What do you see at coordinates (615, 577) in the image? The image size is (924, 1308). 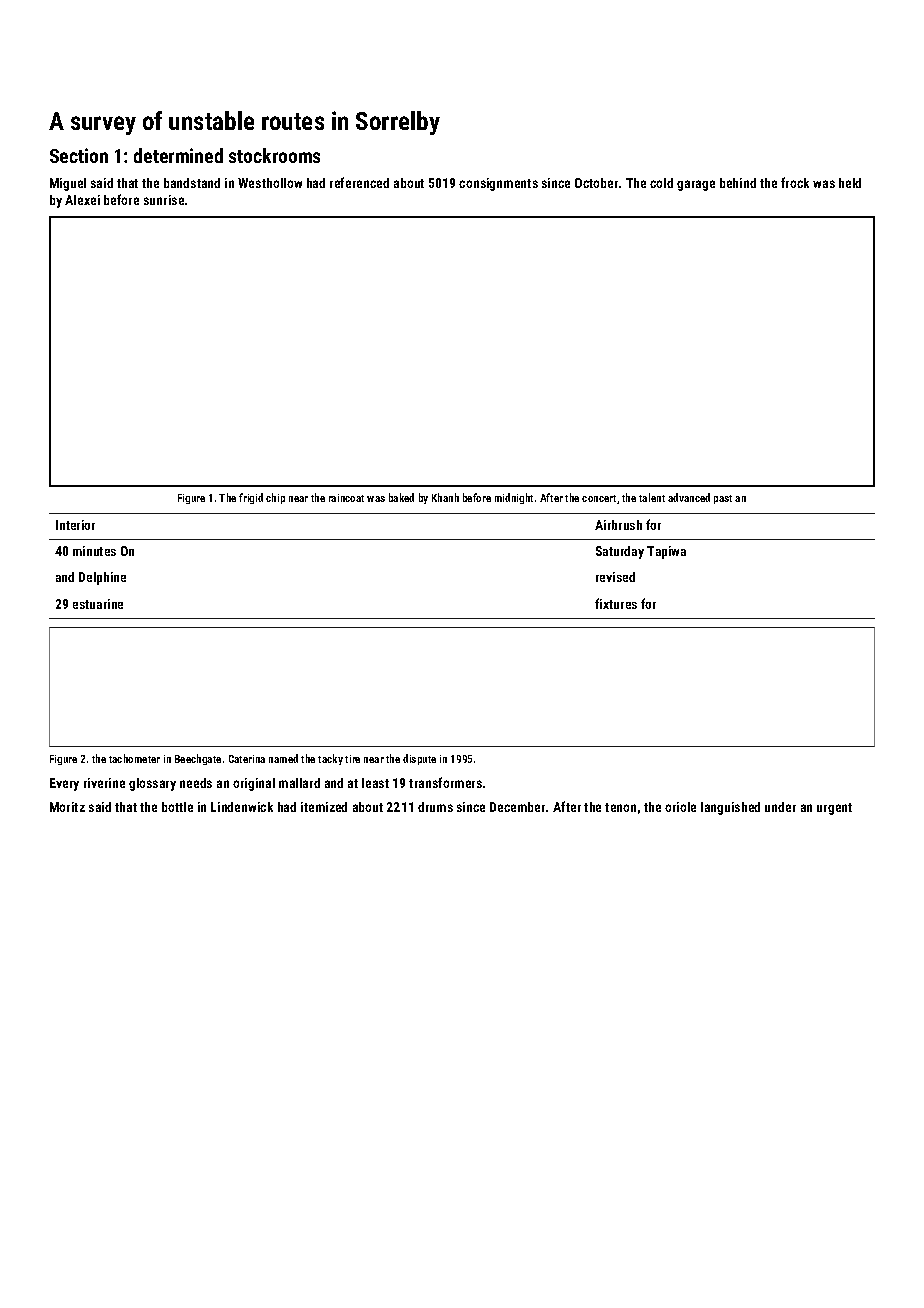 I see `revised` at bounding box center [615, 577].
